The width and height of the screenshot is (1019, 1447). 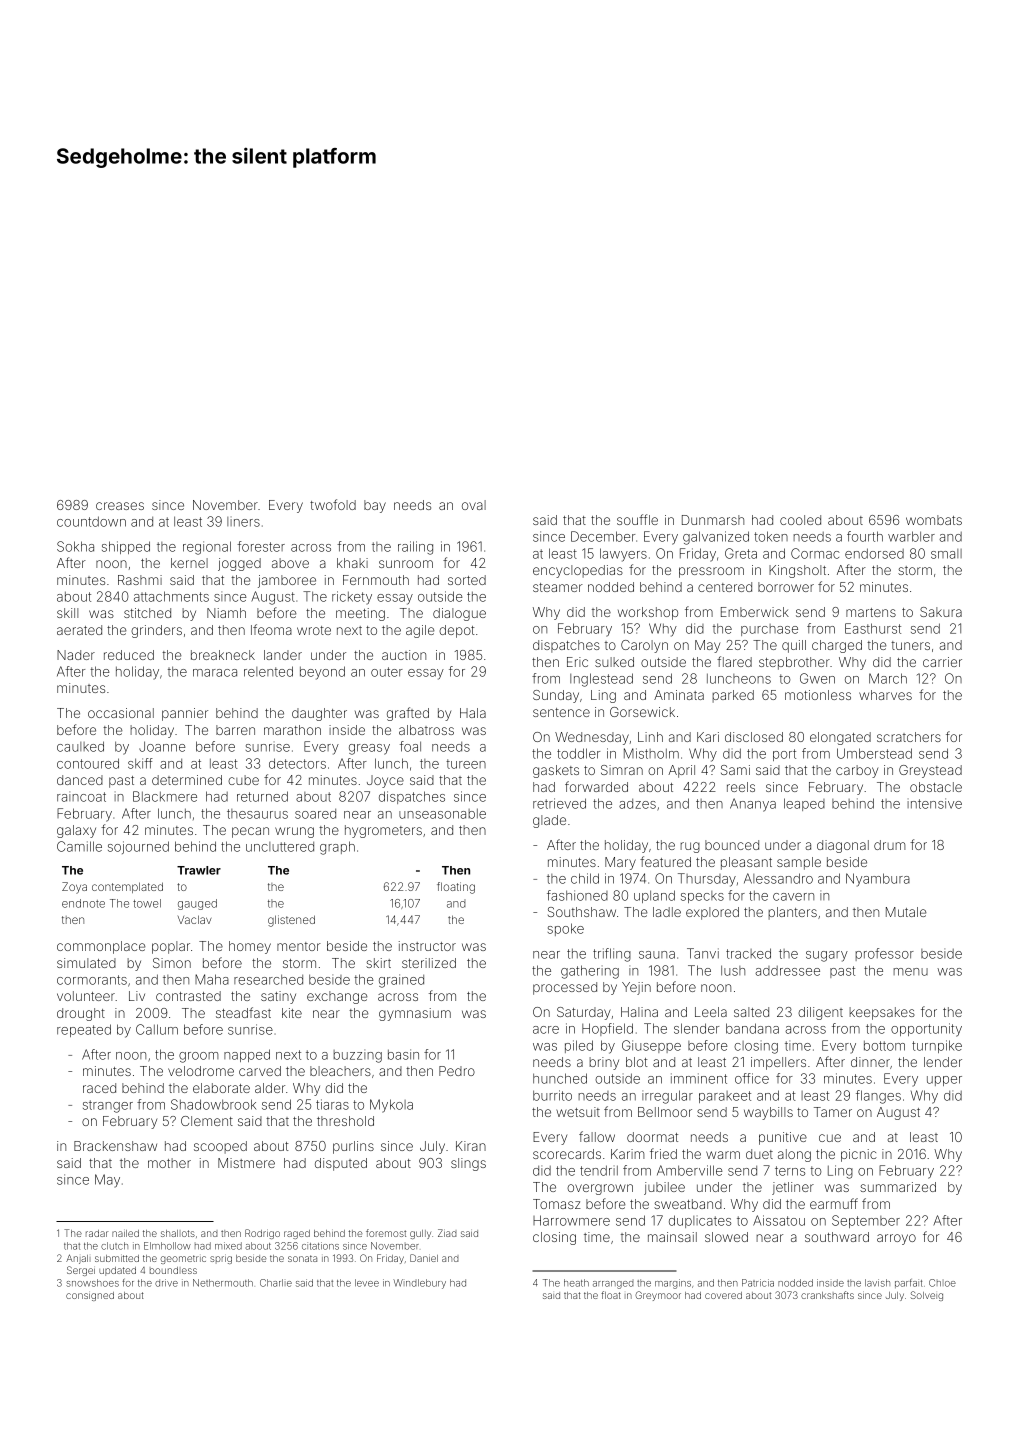 What do you see at coordinates (404, 655) in the screenshot?
I see `auction` at bounding box center [404, 655].
